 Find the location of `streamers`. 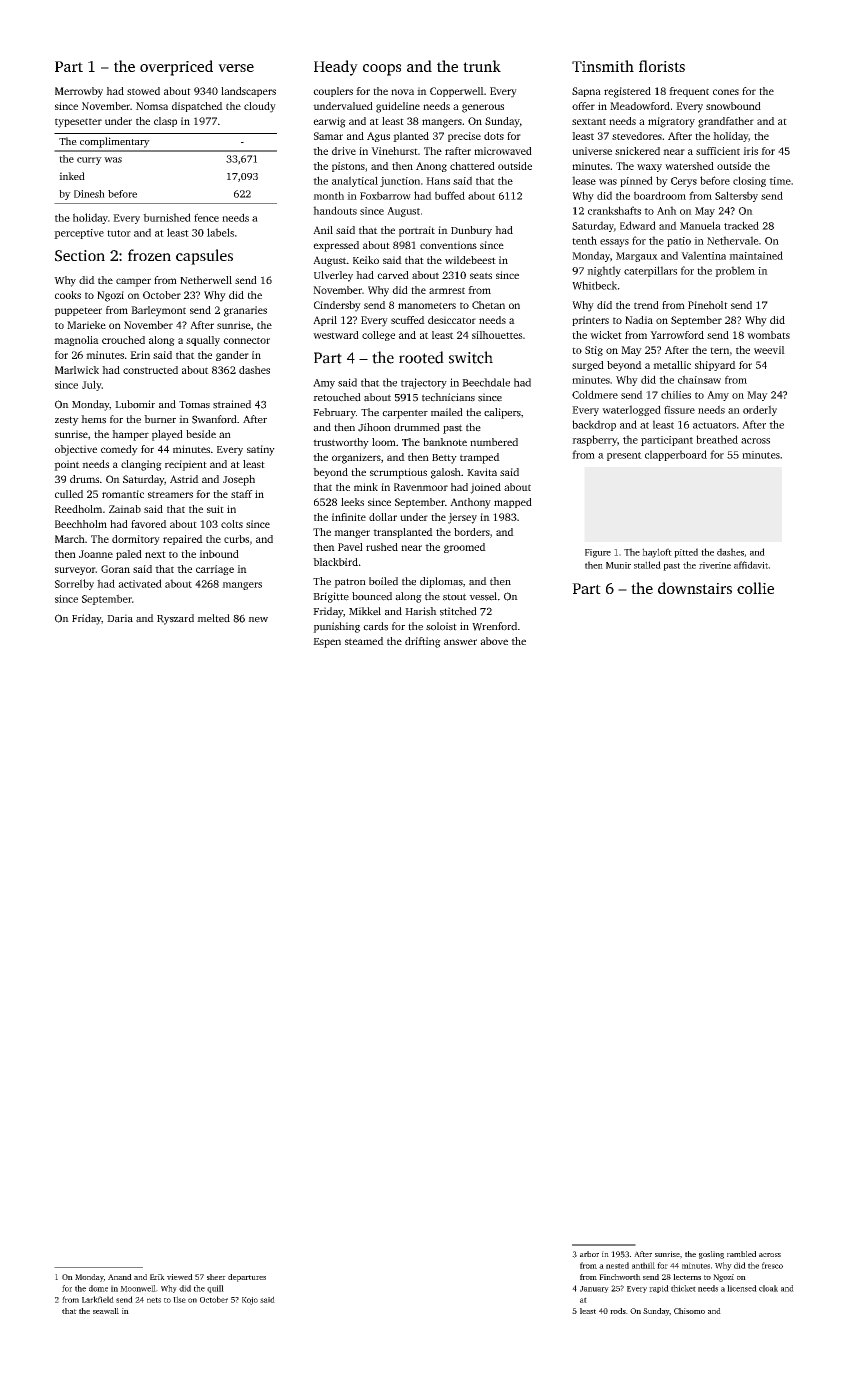

streamers is located at coordinates (170, 494).
